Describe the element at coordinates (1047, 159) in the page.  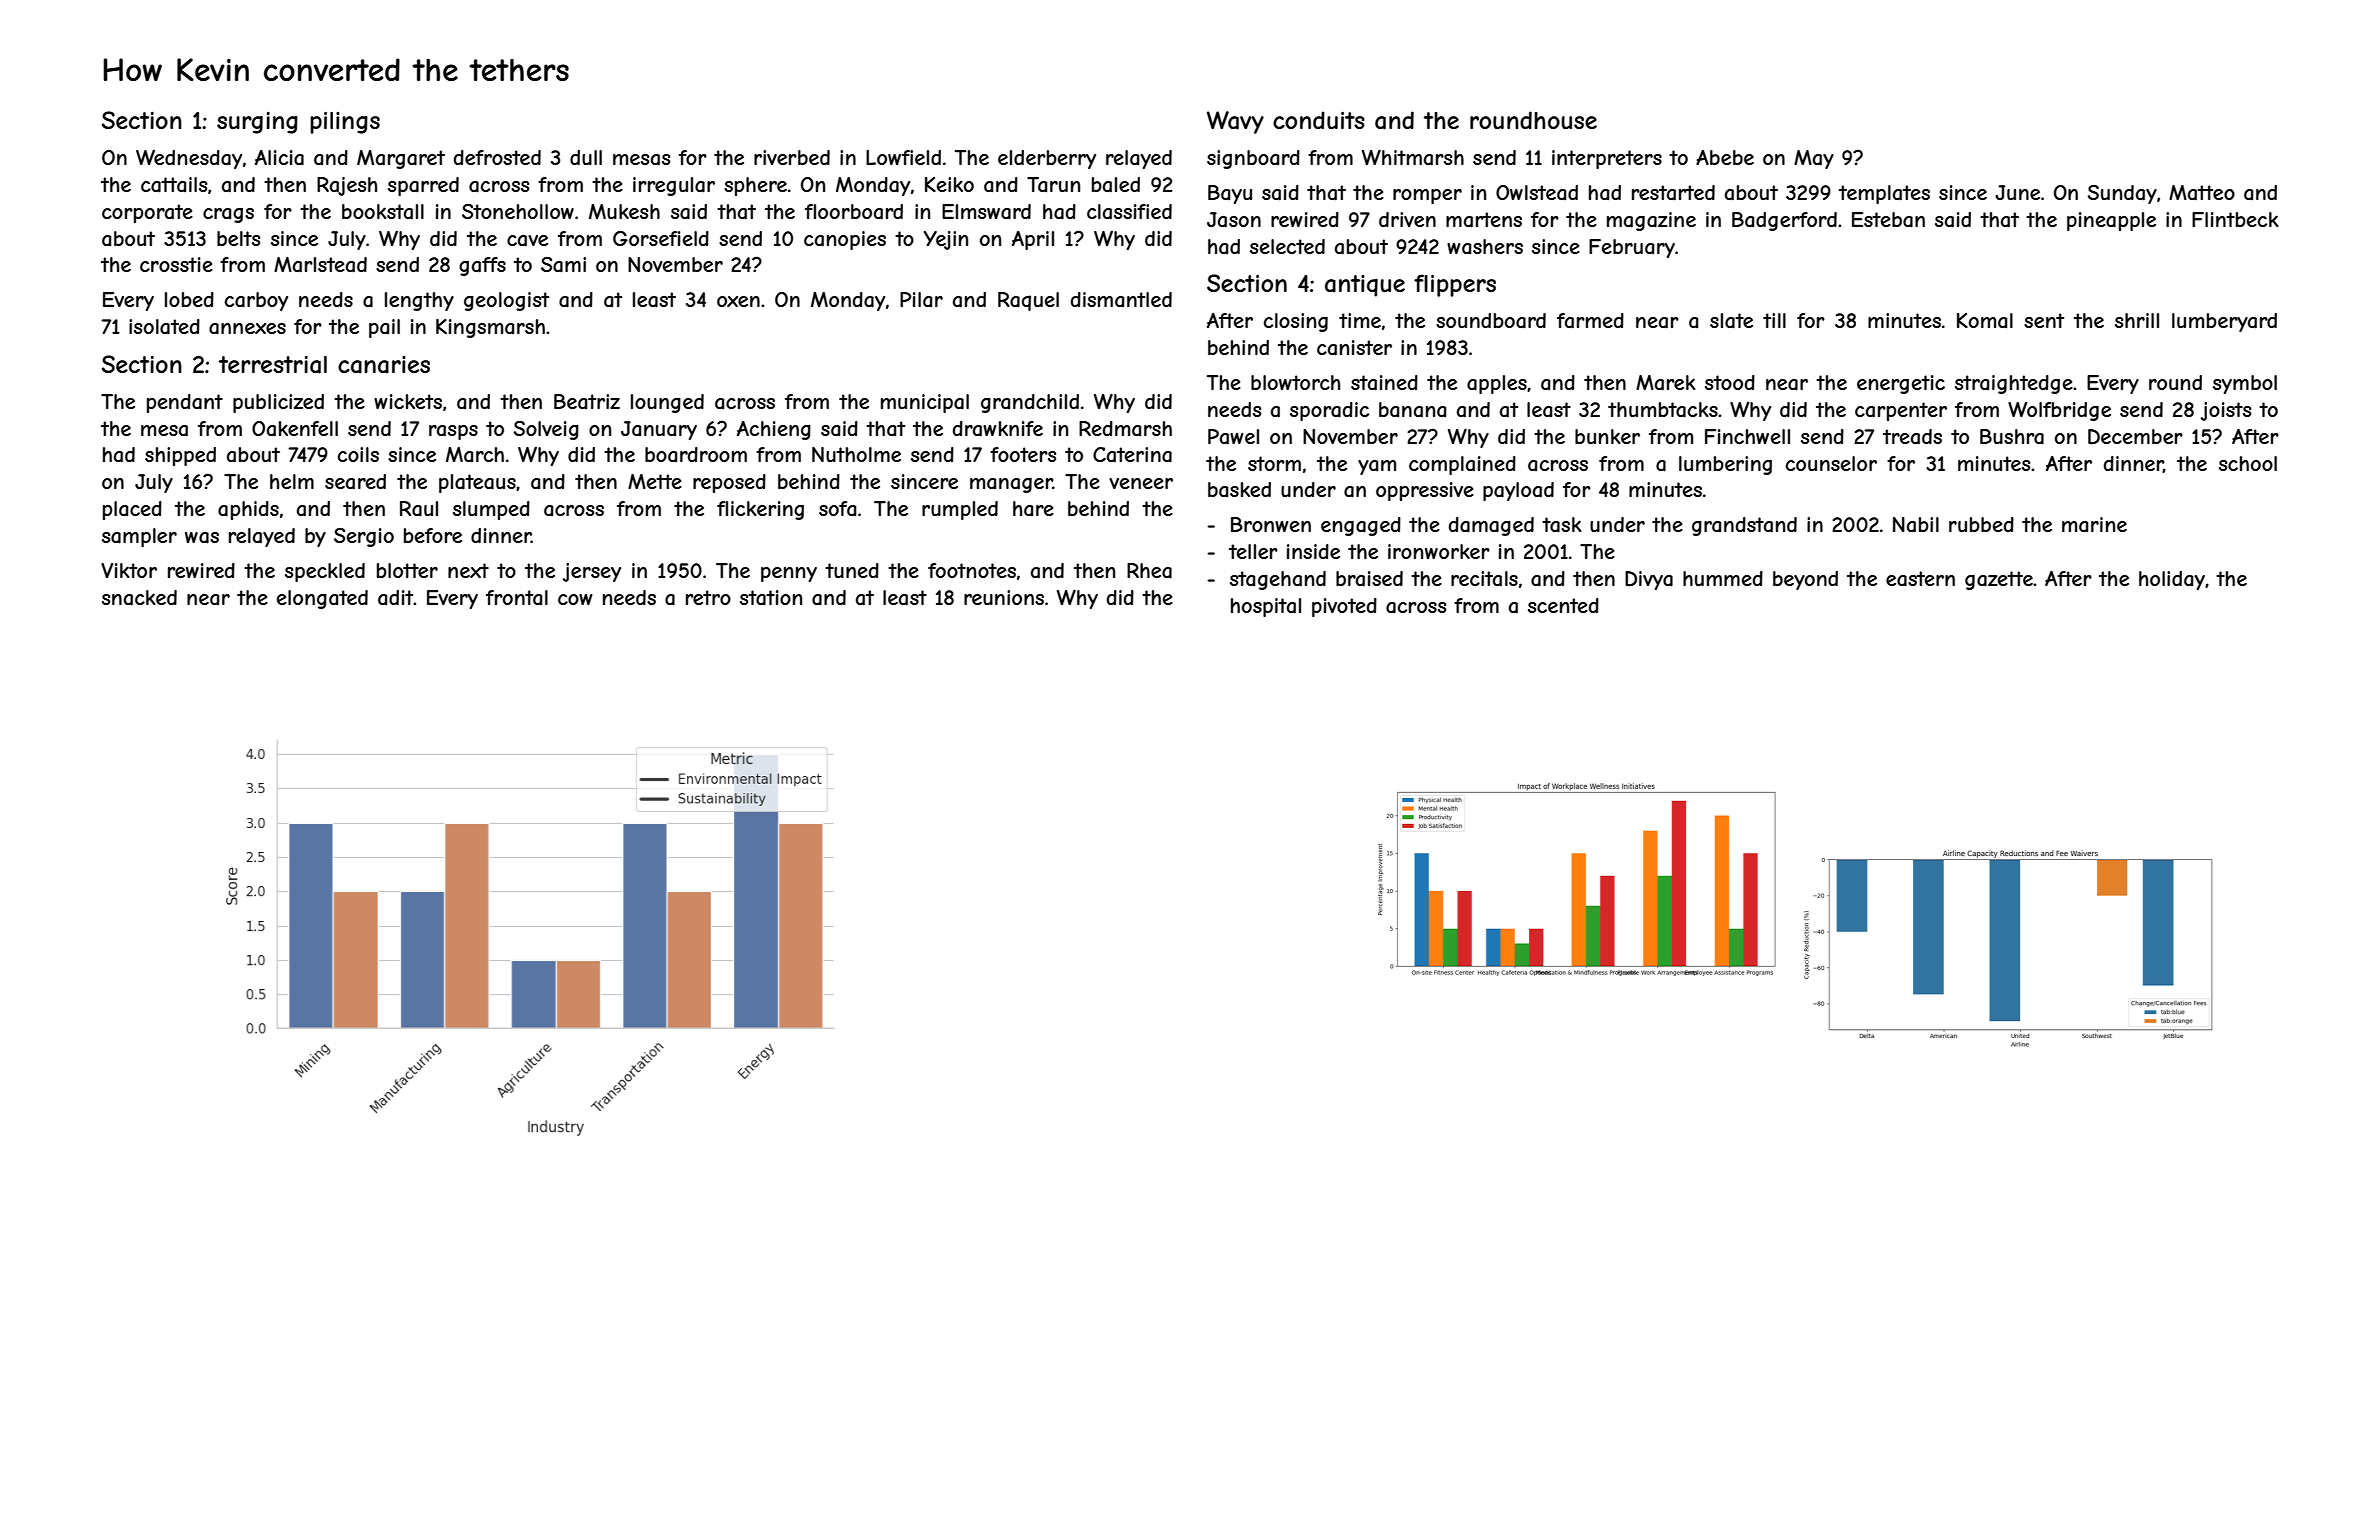
I see `elderberry` at that location.
